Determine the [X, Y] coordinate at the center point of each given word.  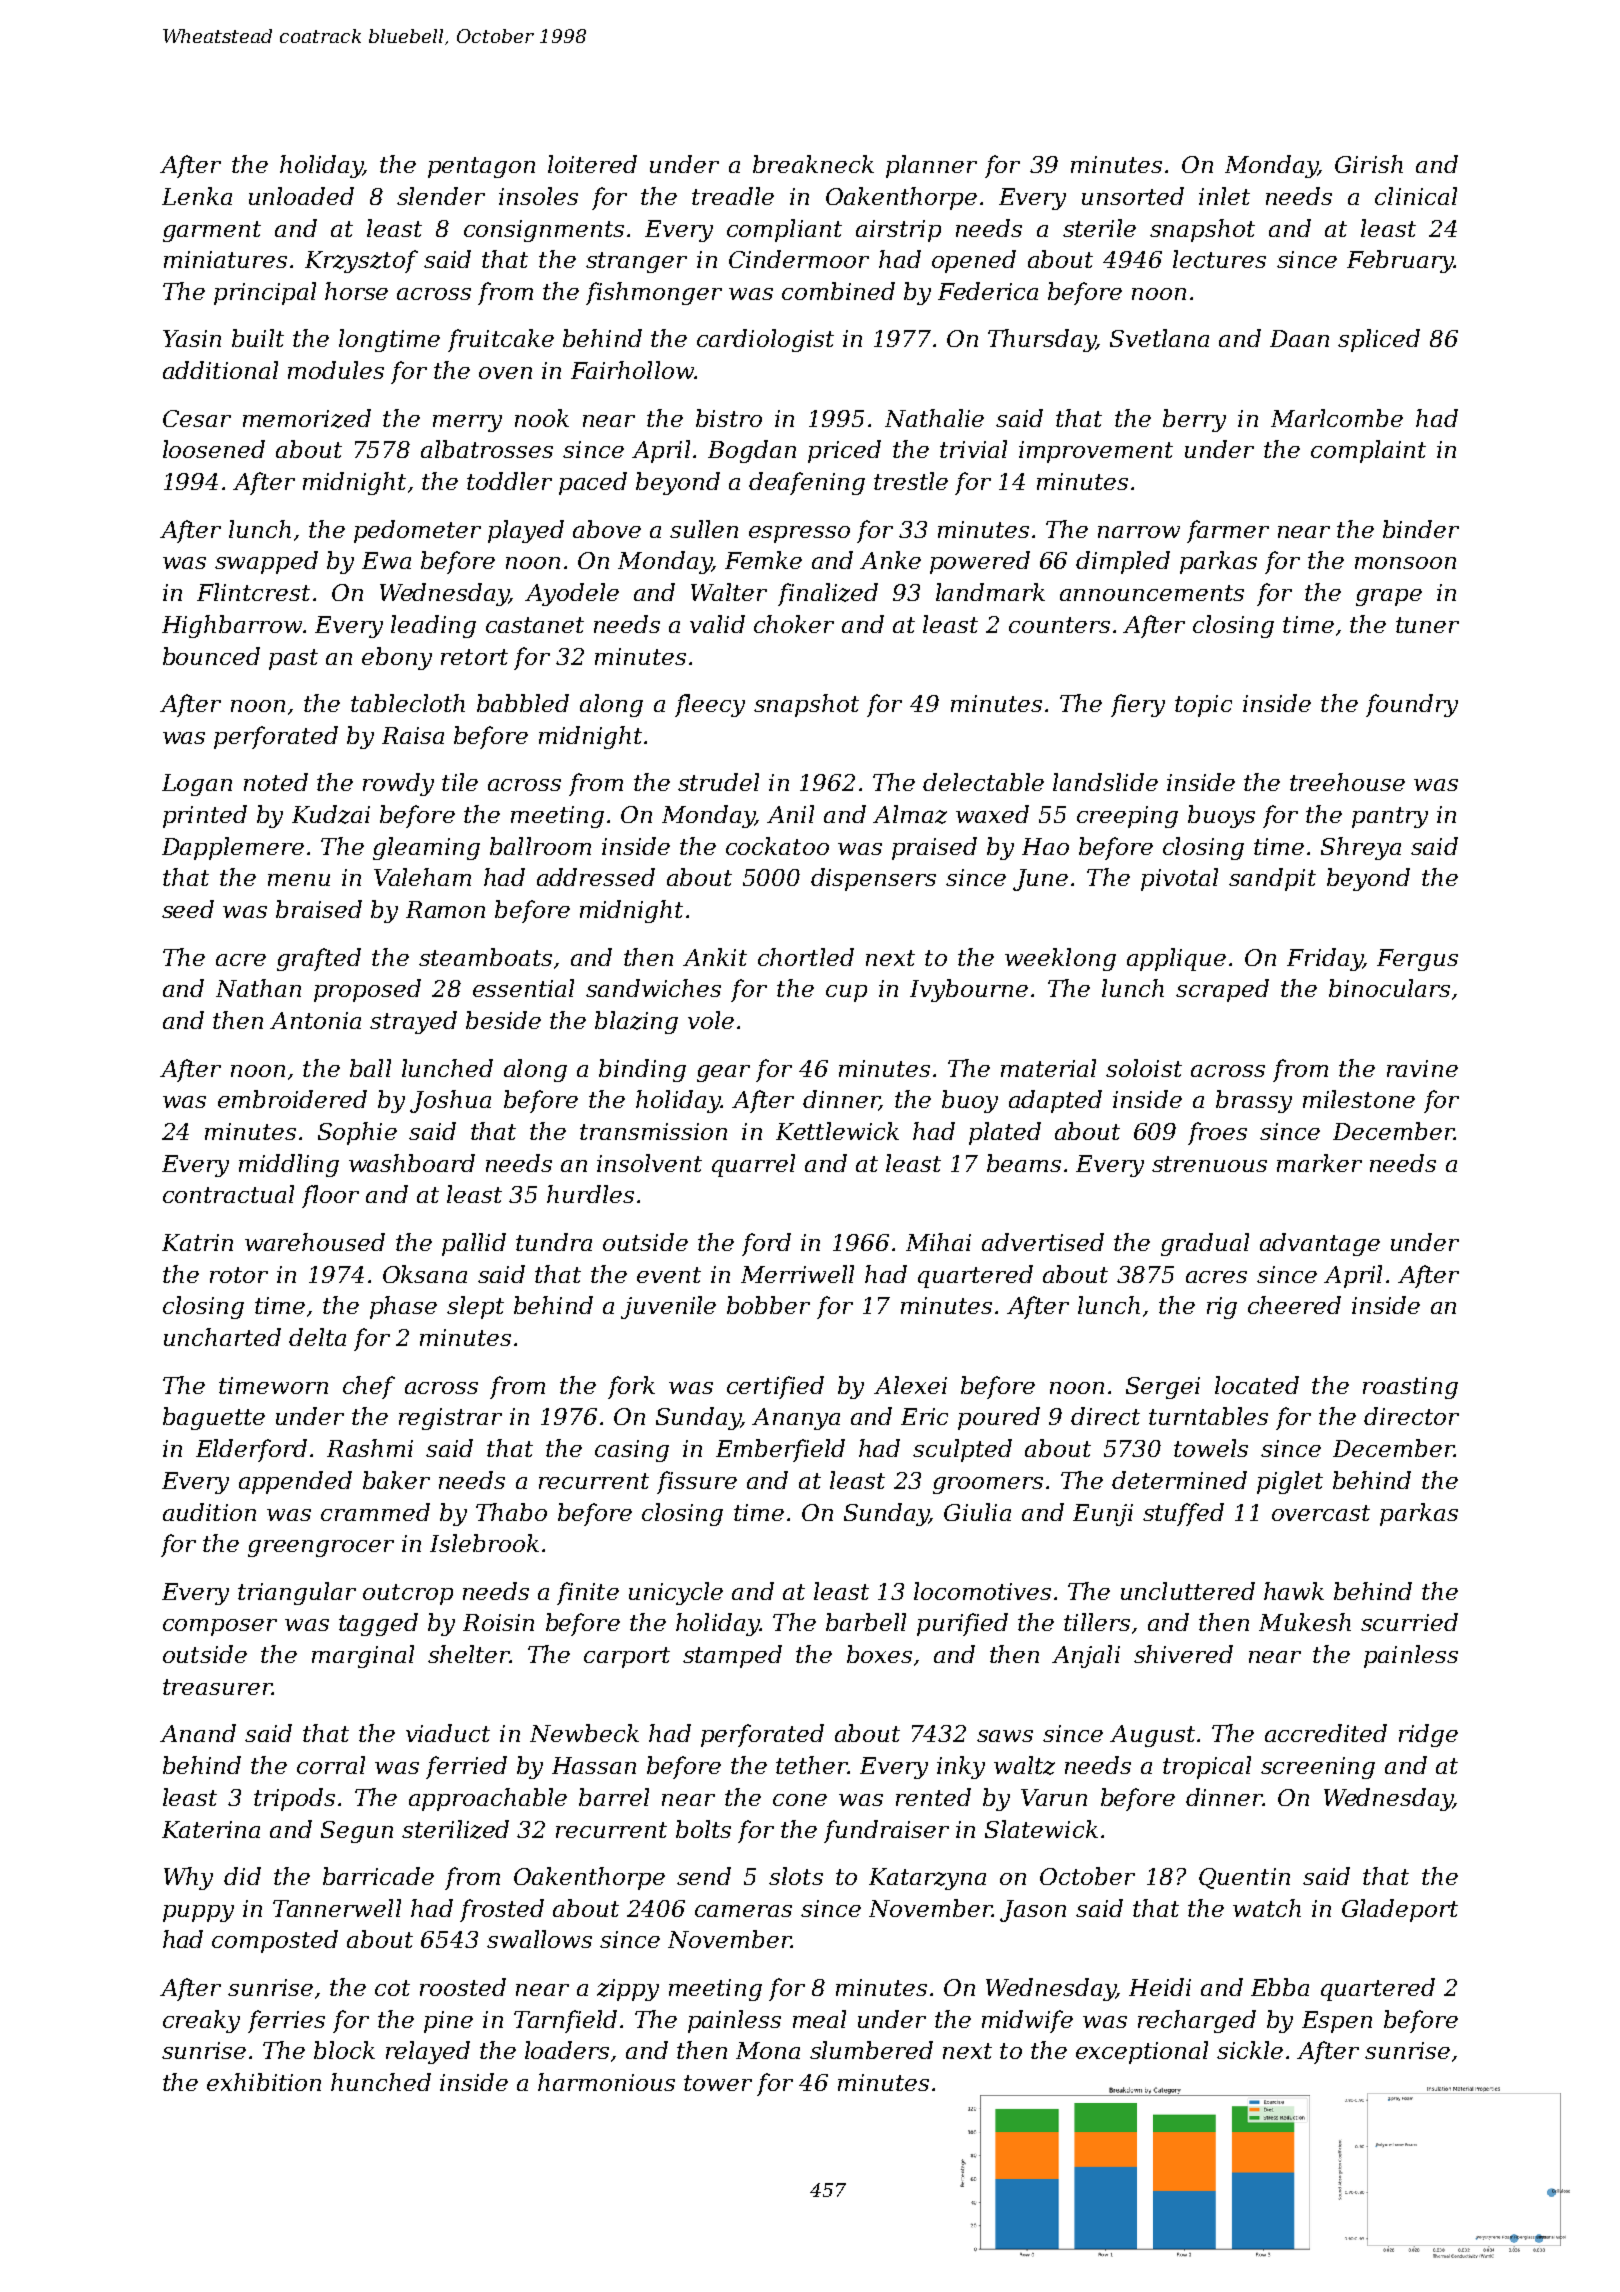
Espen [1337, 2022]
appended [295, 1482]
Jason [1033, 1911]
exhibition [264, 2082]
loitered [592, 164]
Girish [1369, 164]
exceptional [1142, 2052]
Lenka [197, 196]
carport [627, 1657]
